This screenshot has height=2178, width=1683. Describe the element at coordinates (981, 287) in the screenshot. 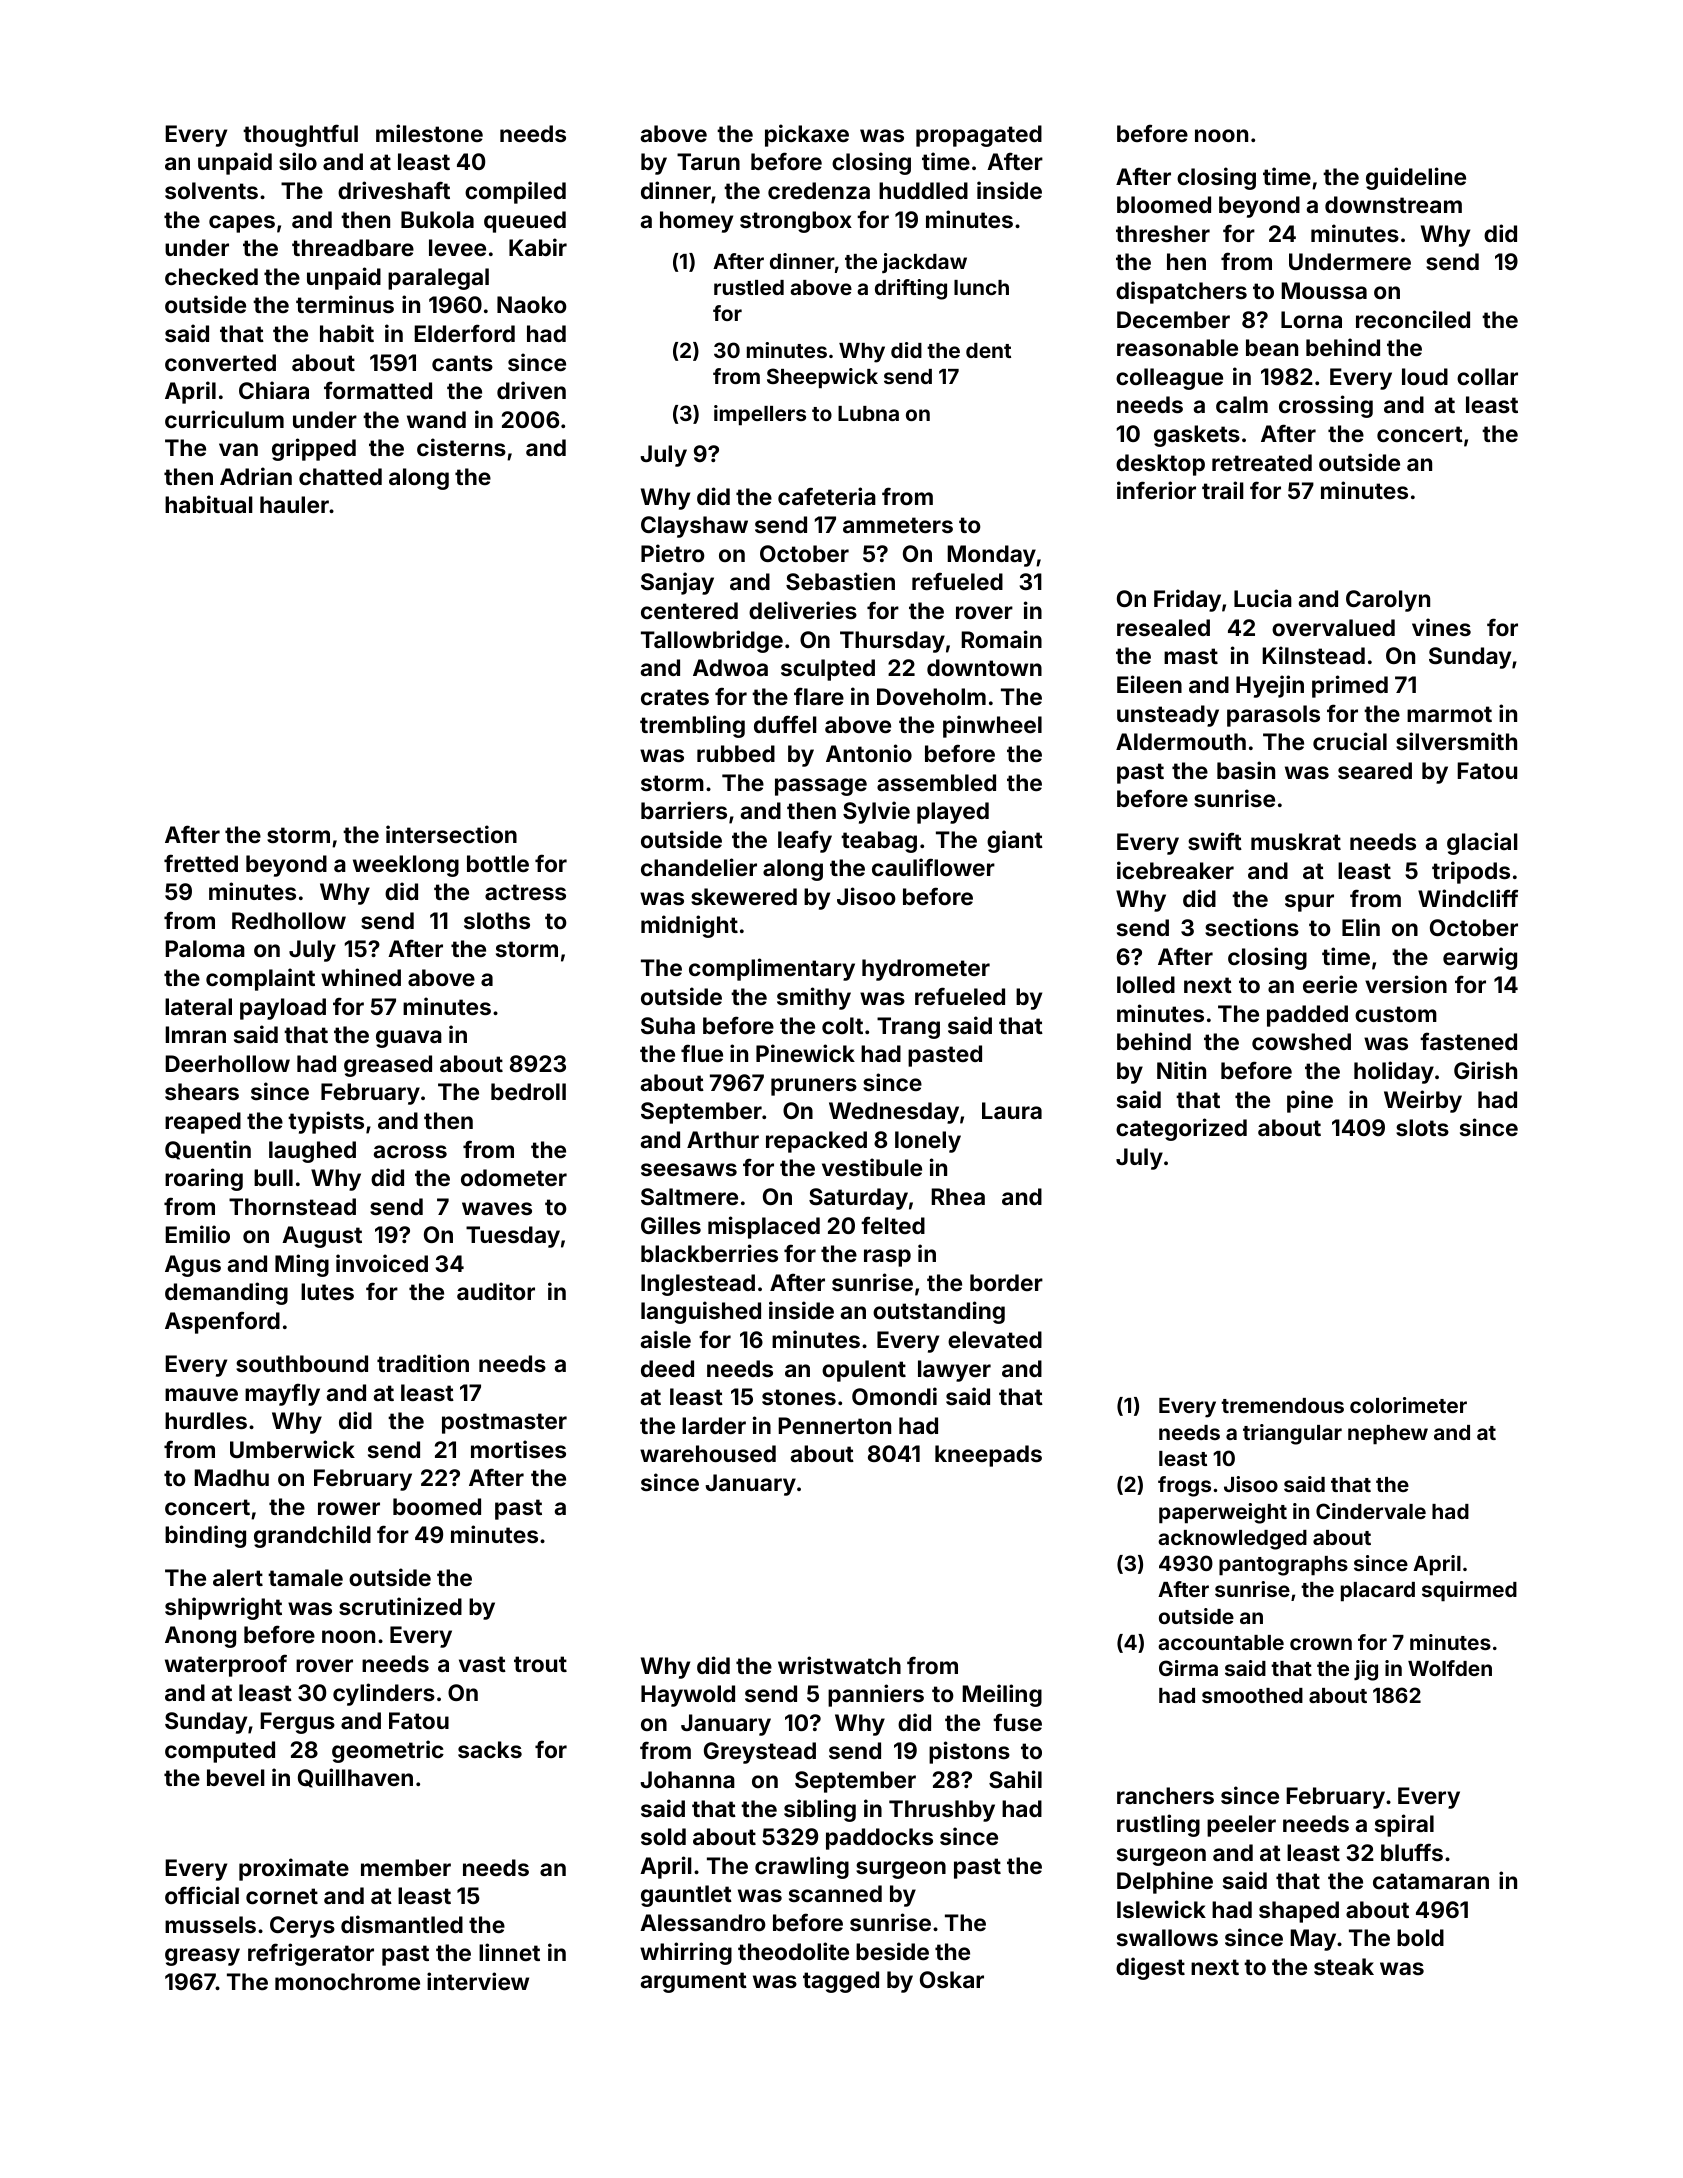

I see `lunch` at that location.
